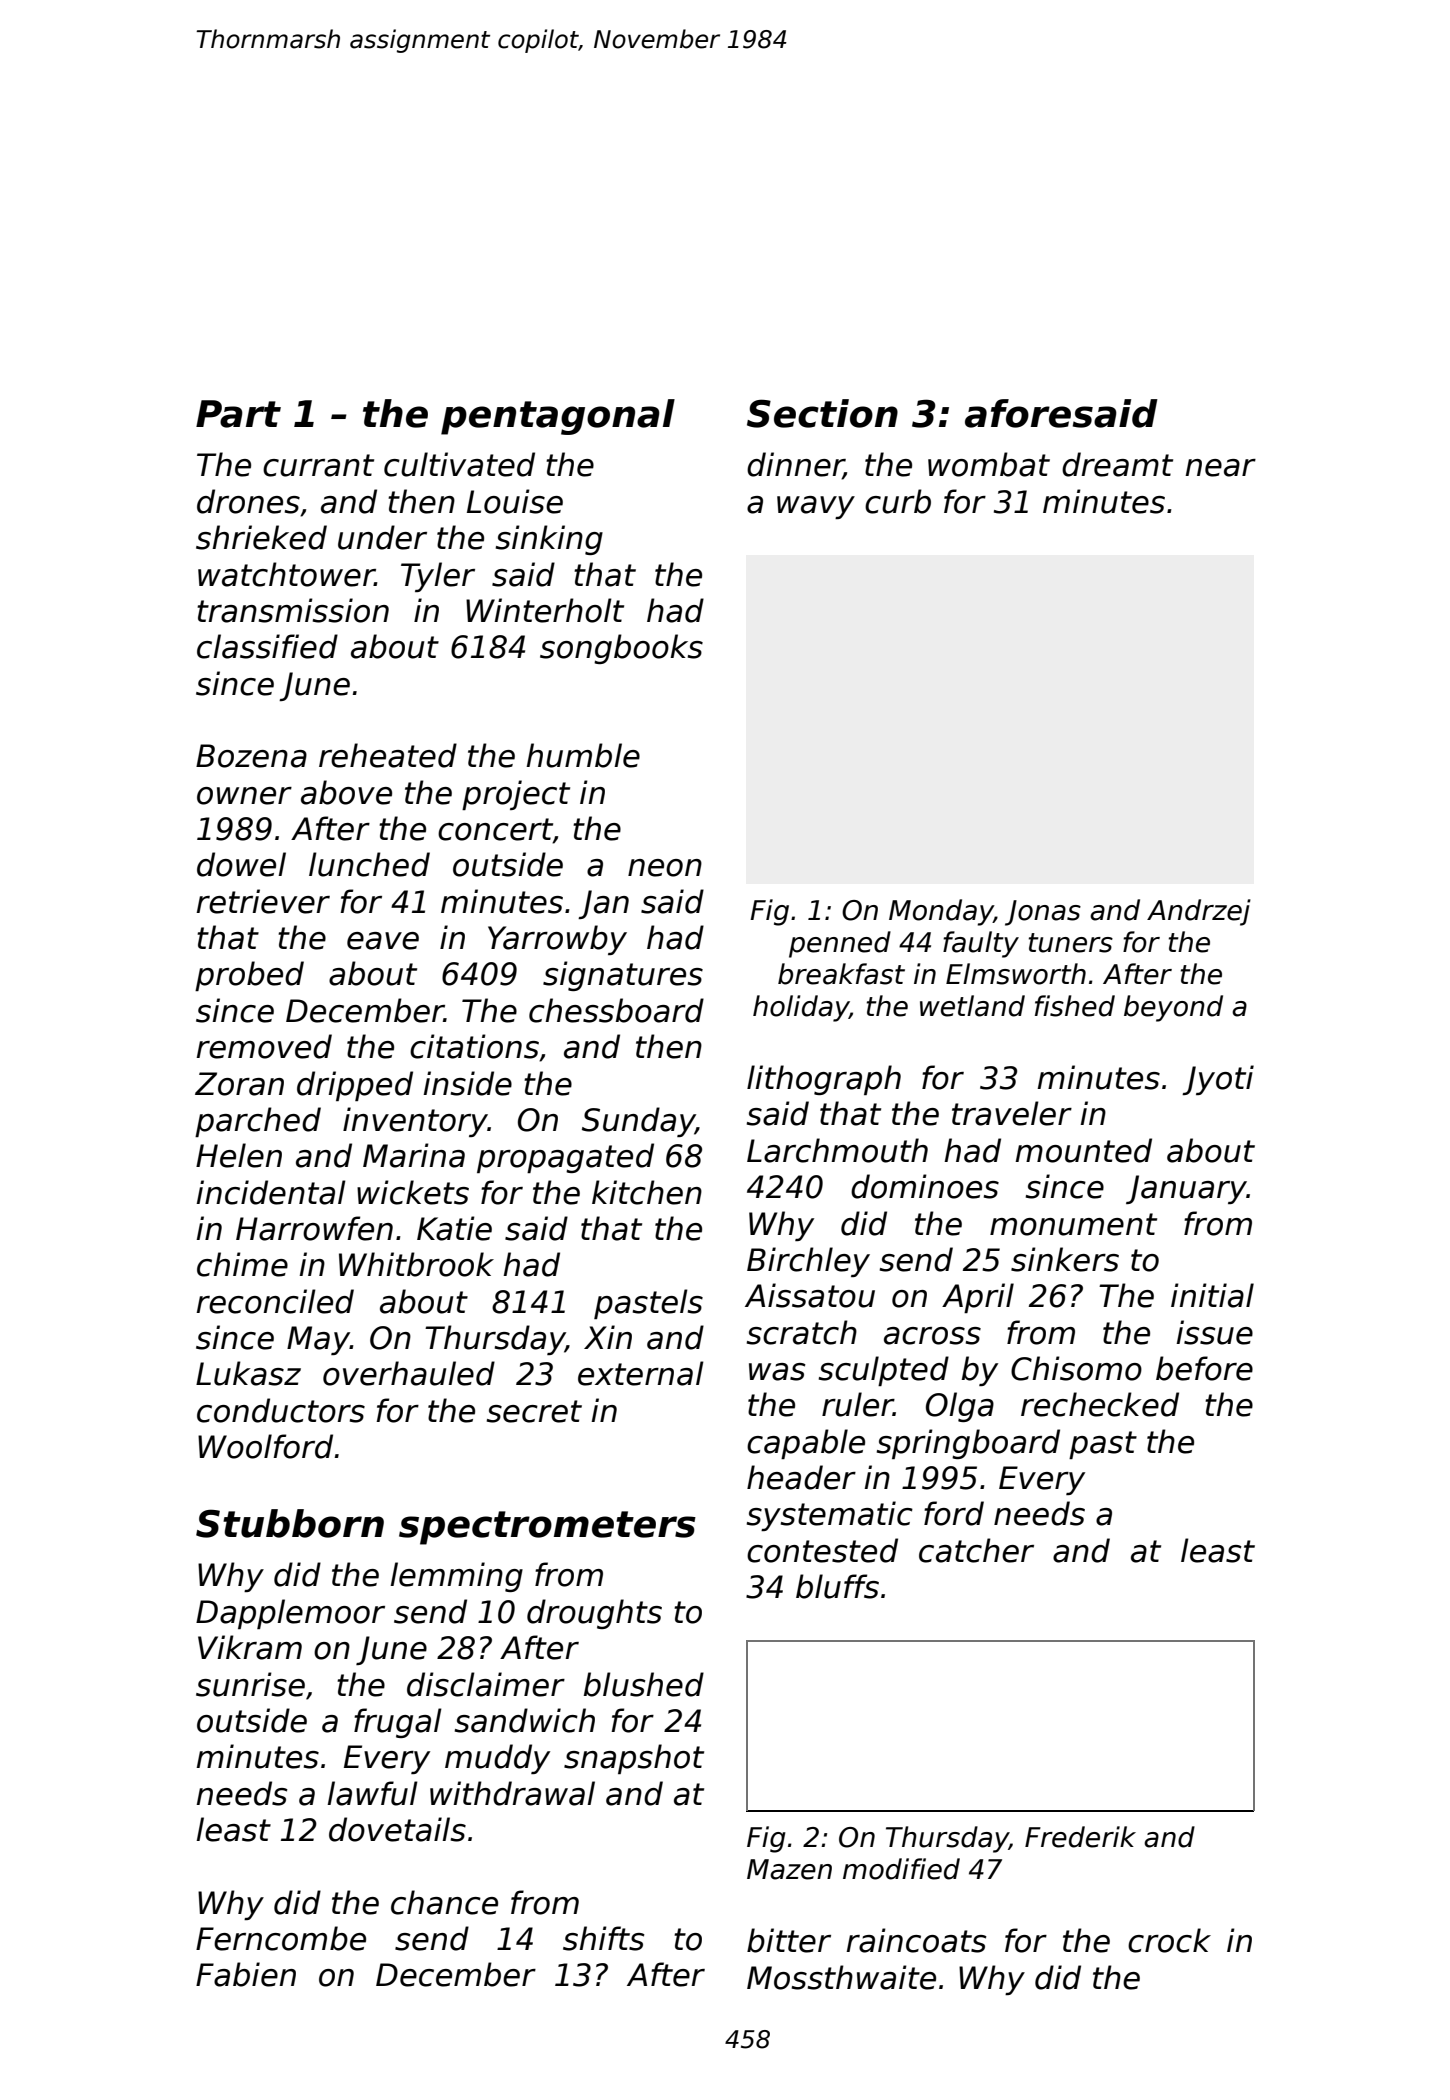 Image resolution: width=1450 pixels, height=2100 pixels. Describe the element at coordinates (388, 755) in the document. I see `reheated` at that location.
